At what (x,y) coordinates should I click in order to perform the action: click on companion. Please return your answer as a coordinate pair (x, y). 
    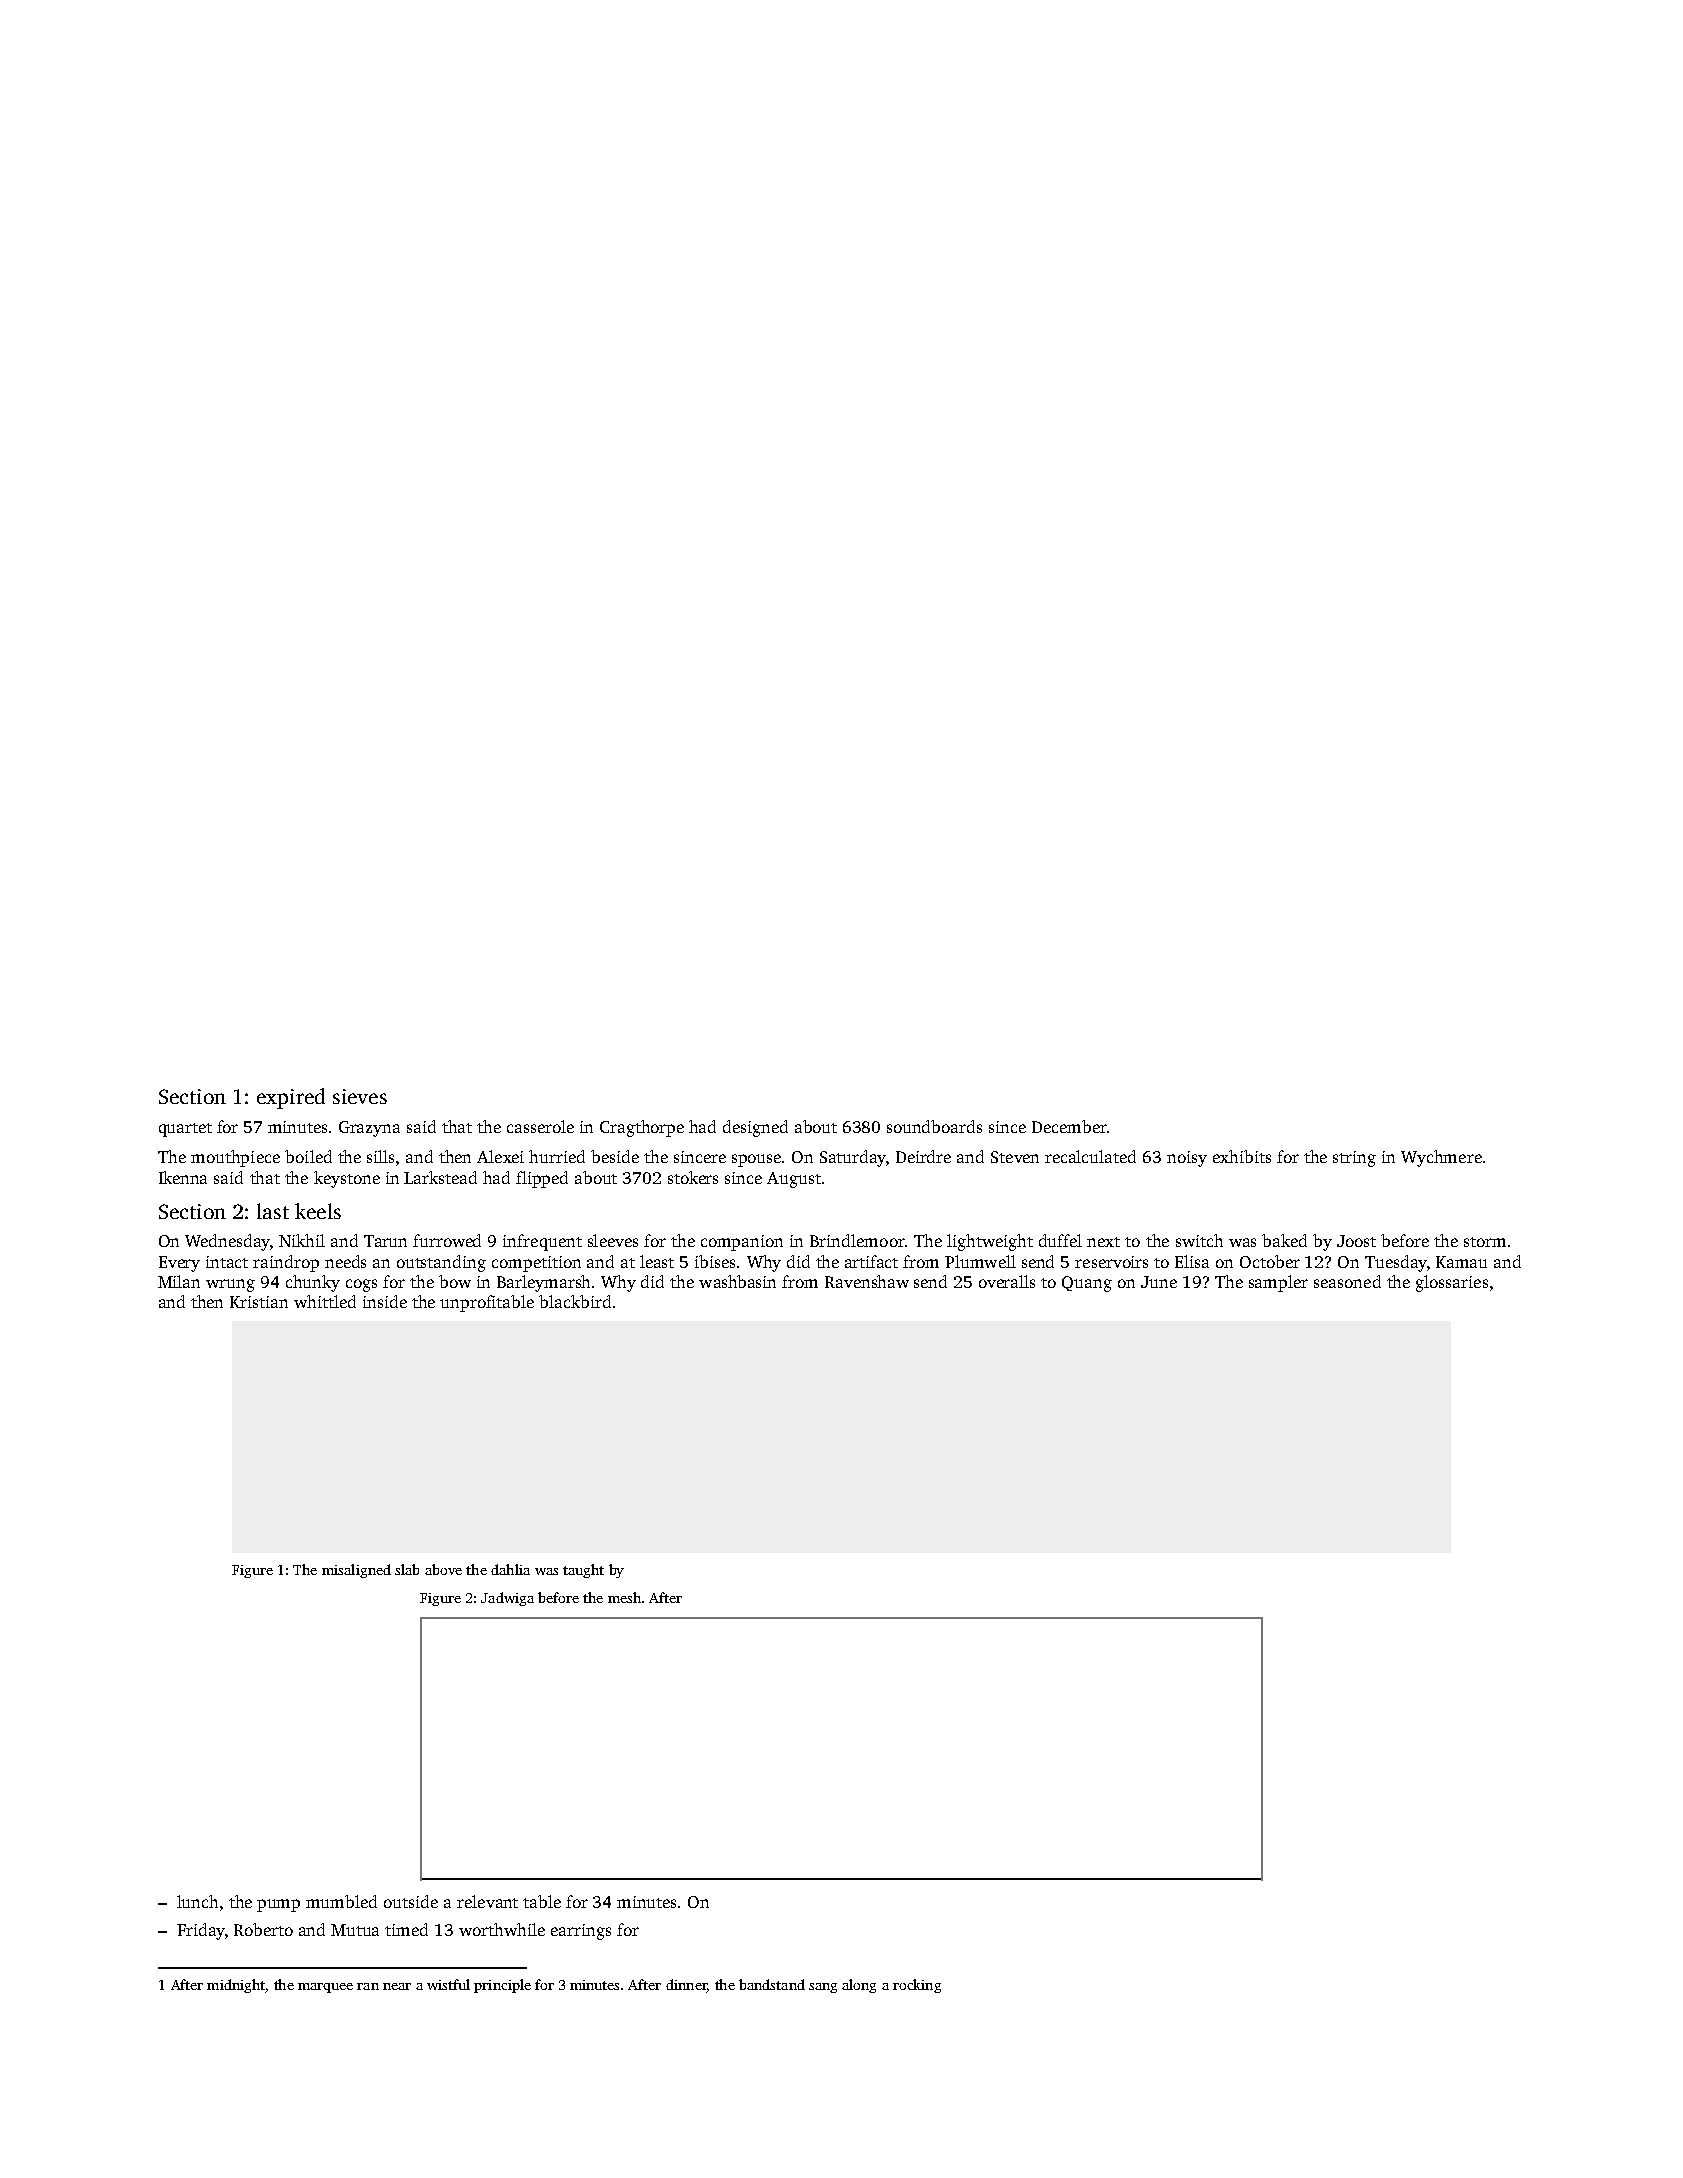
    Looking at the image, I should click on (742, 1243).
